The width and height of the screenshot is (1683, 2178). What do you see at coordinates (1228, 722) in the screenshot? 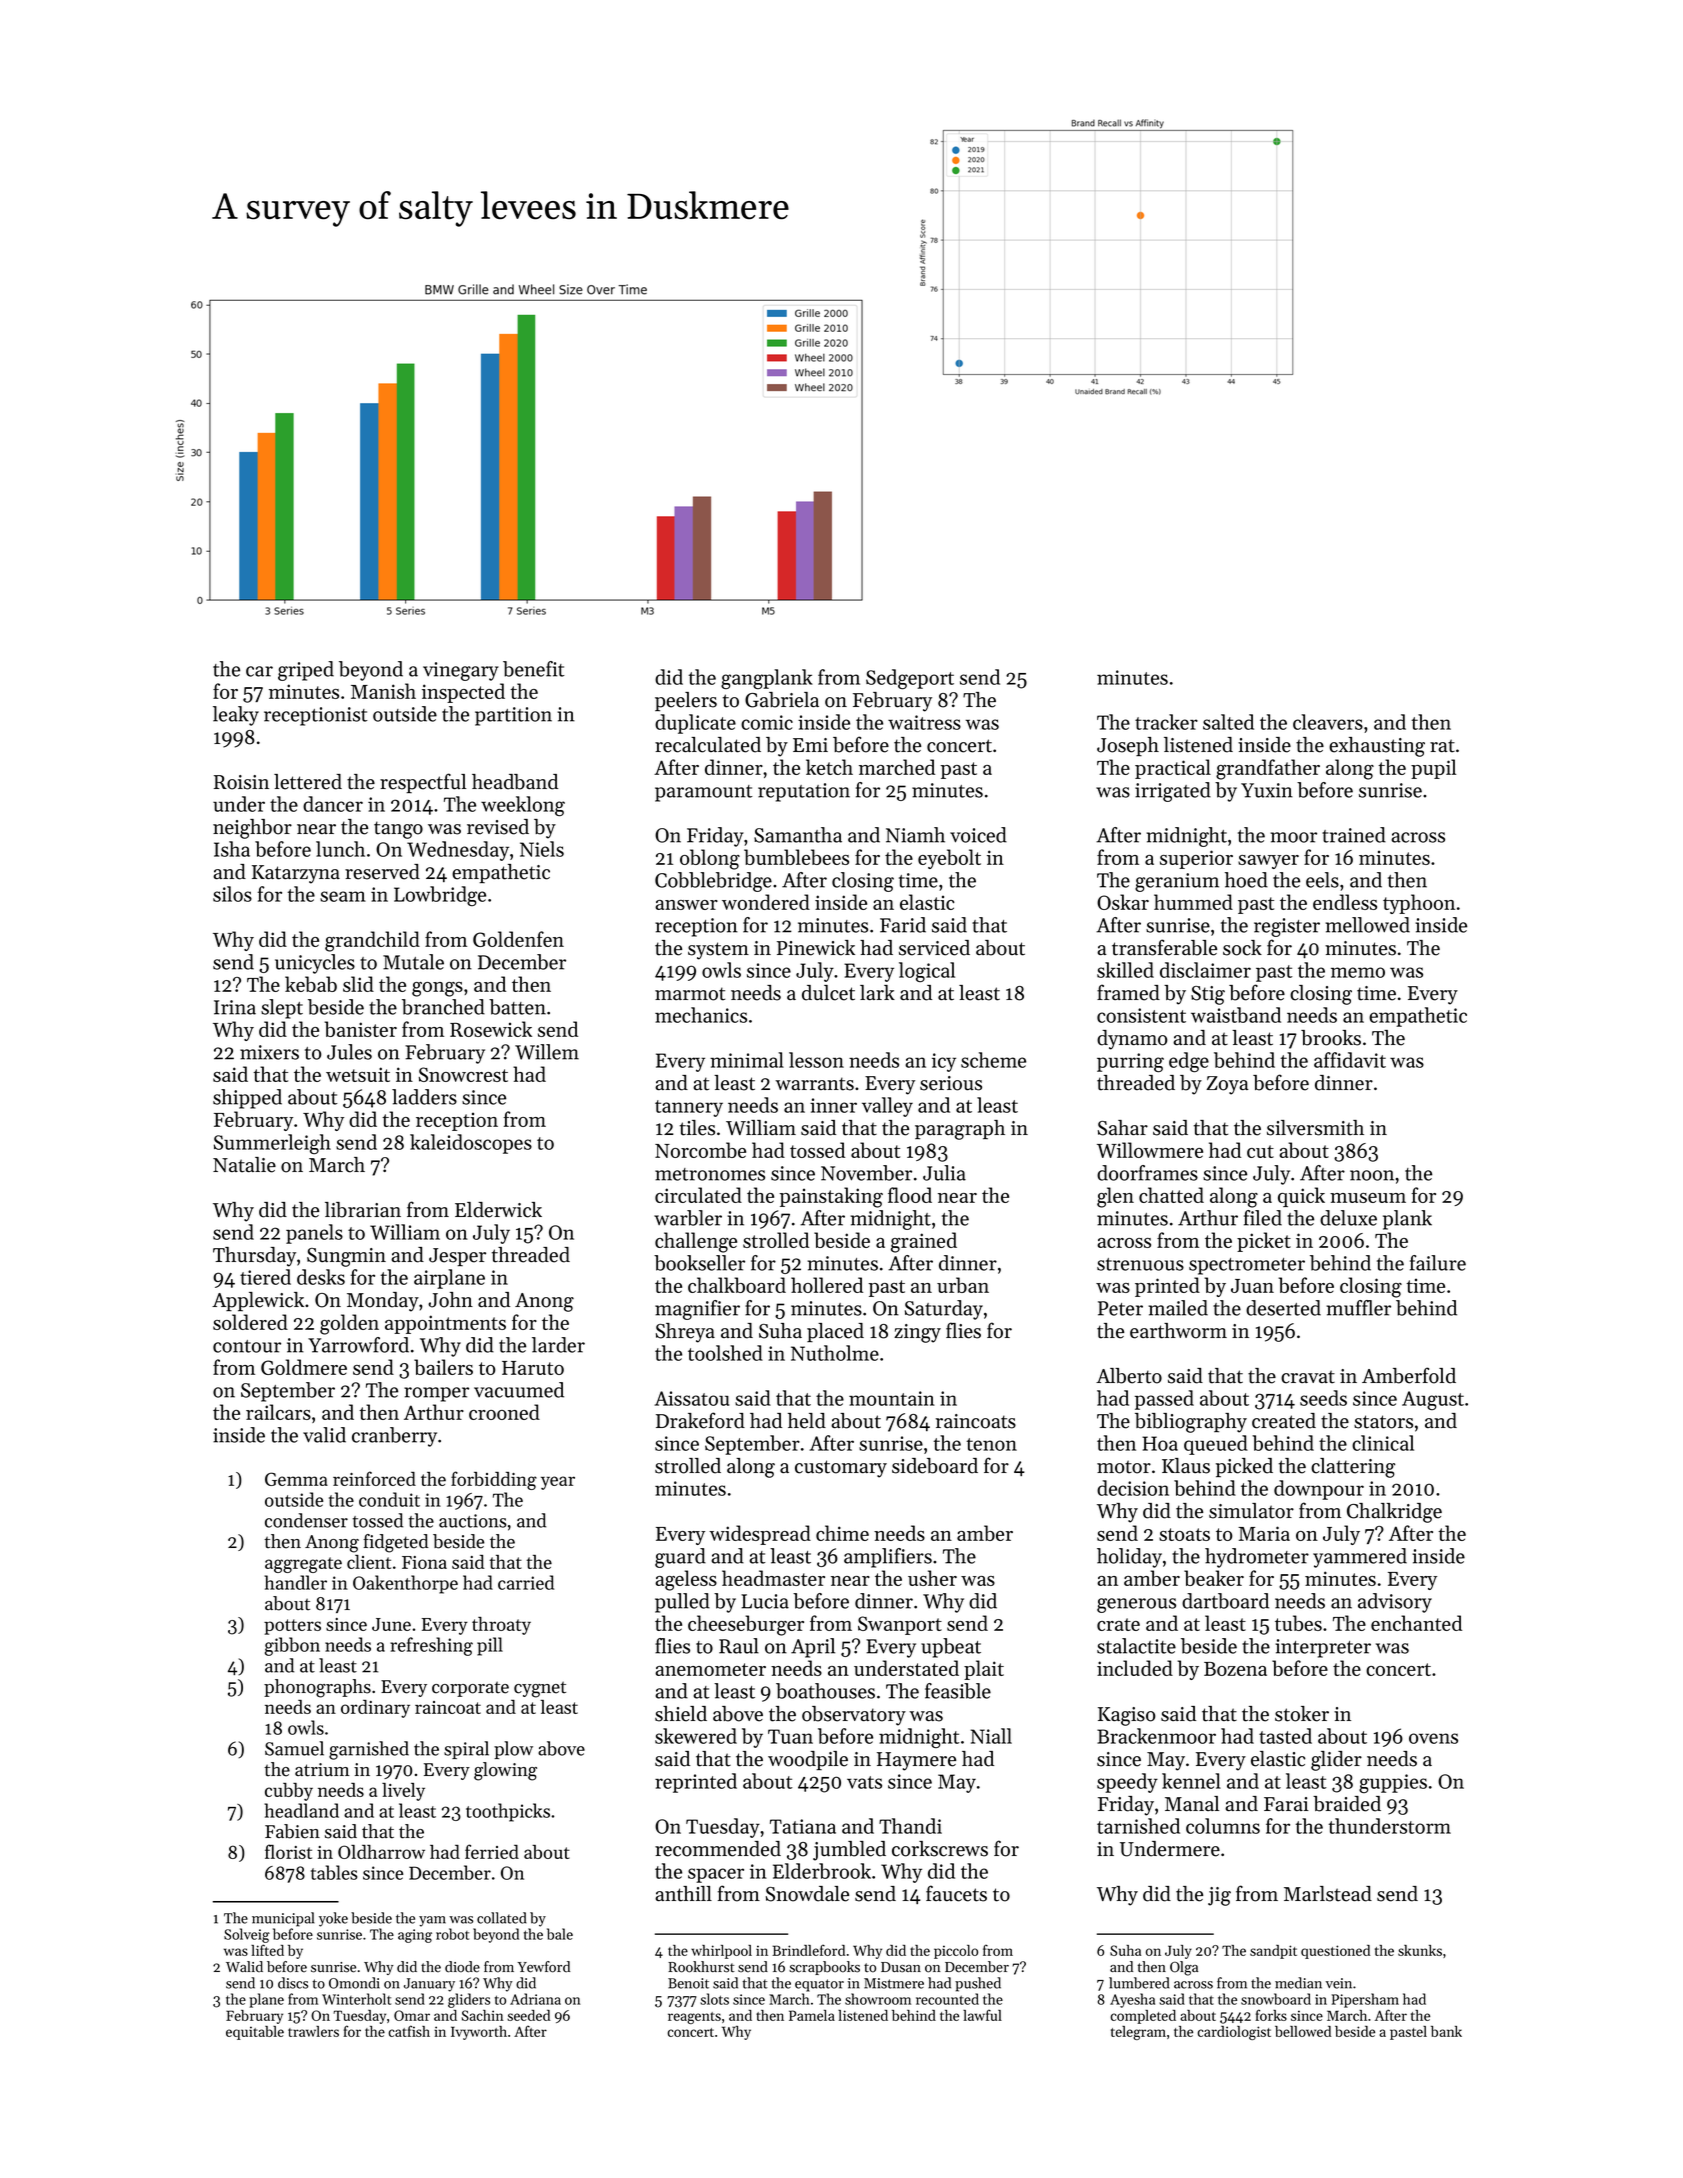
I see `salted` at bounding box center [1228, 722].
